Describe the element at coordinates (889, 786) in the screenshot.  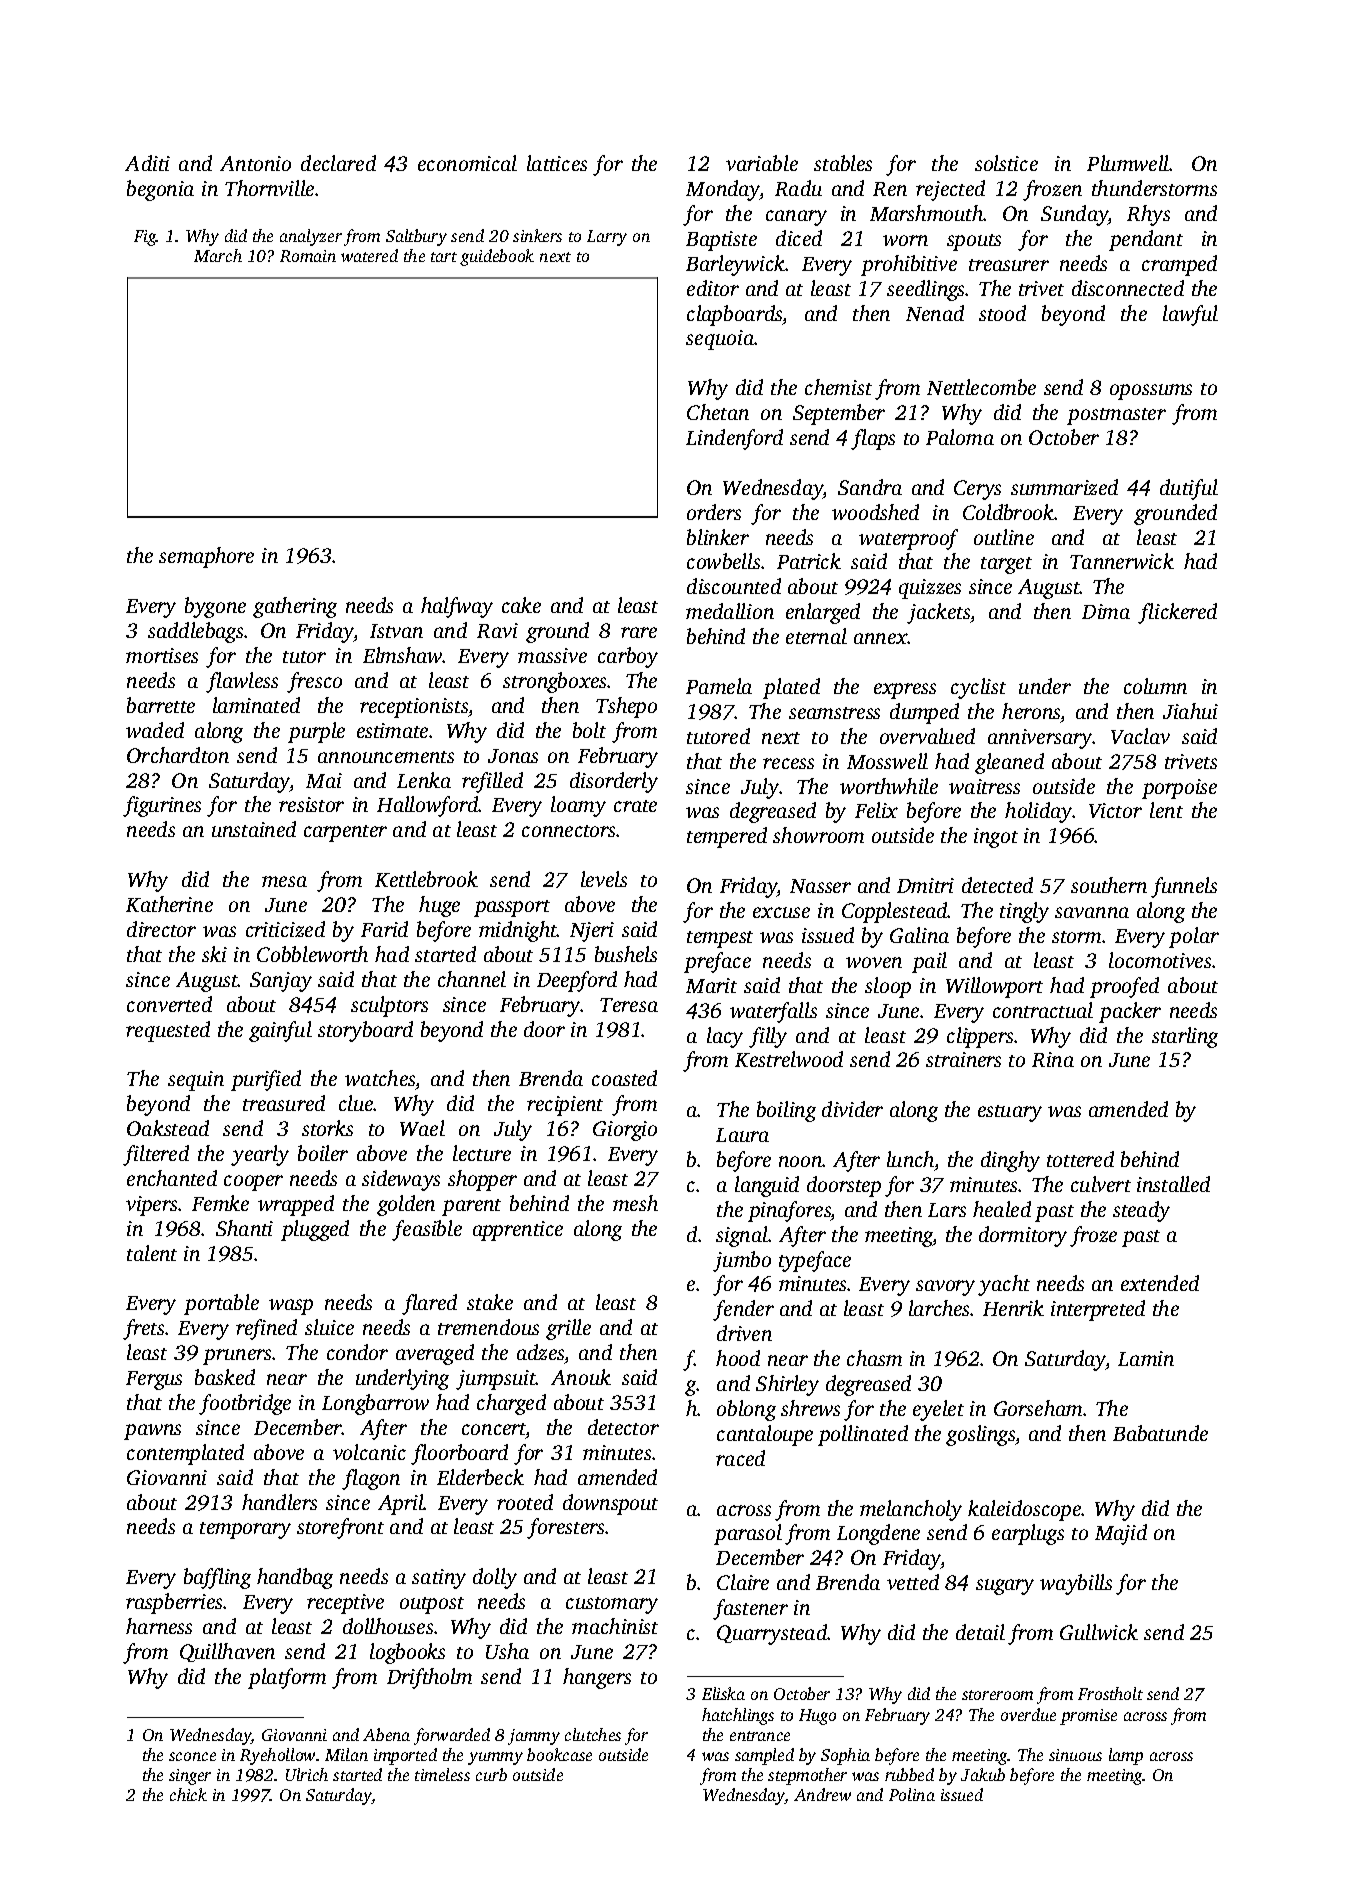
I see `worthwhile` at that location.
